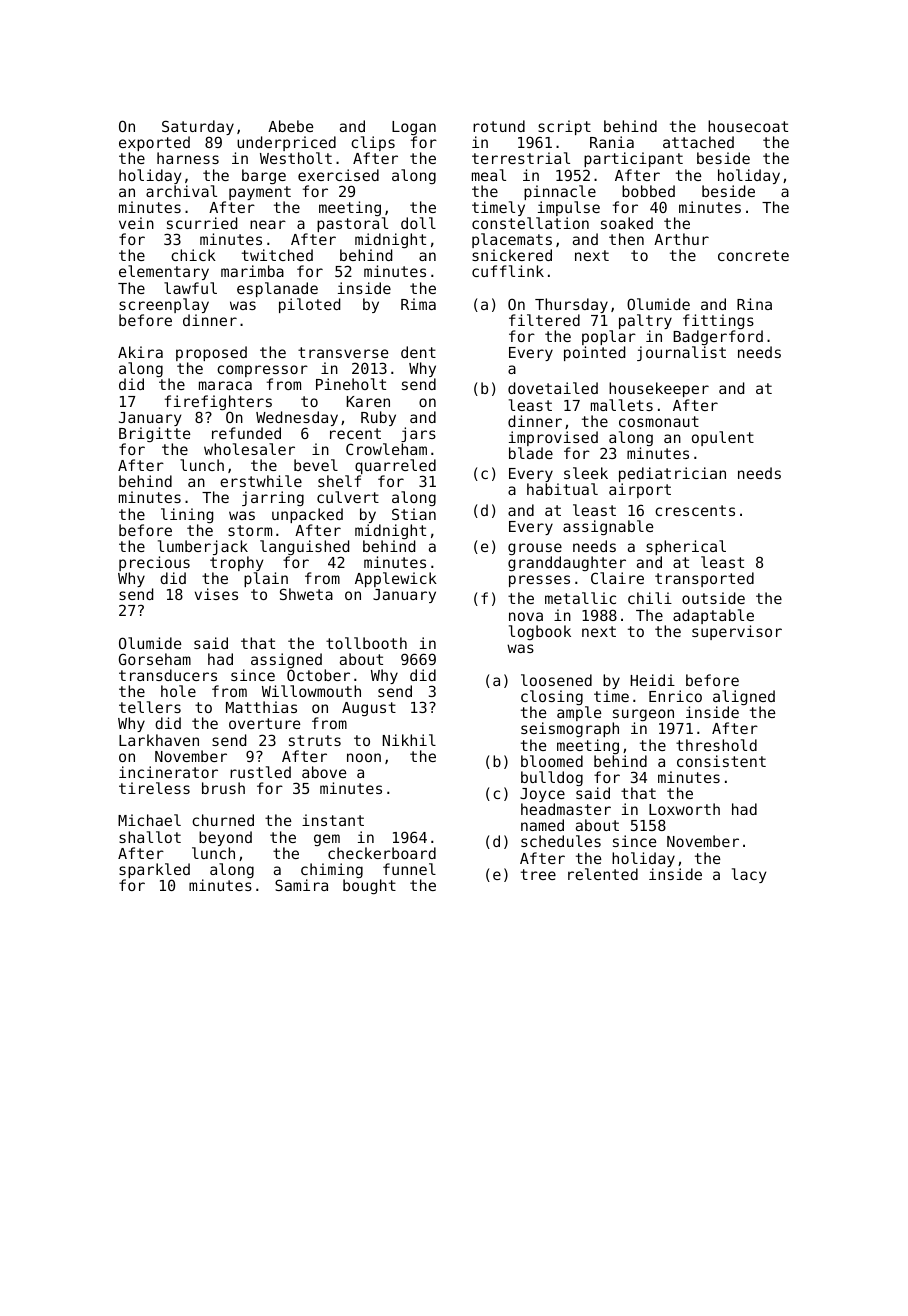 The width and height of the image is (908, 1316). What do you see at coordinates (154, 788) in the image?
I see `tireless` at bounding box center [154, 788].
